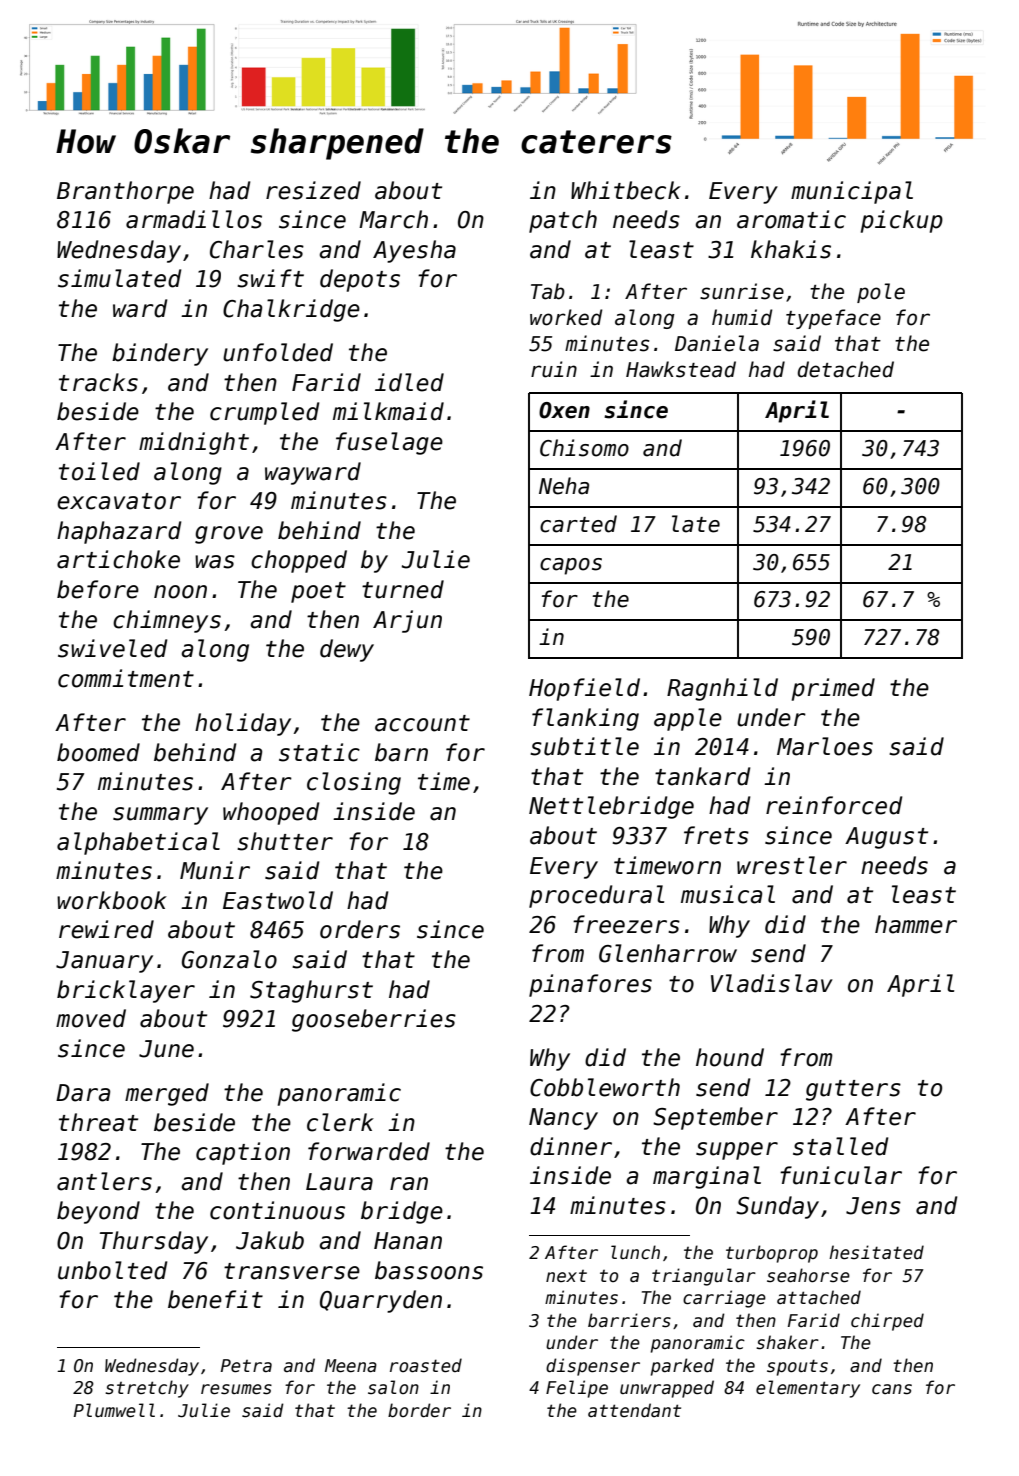 This document has height=1476, width=1019. I want to click on Ayesha, so click(414, 251).
